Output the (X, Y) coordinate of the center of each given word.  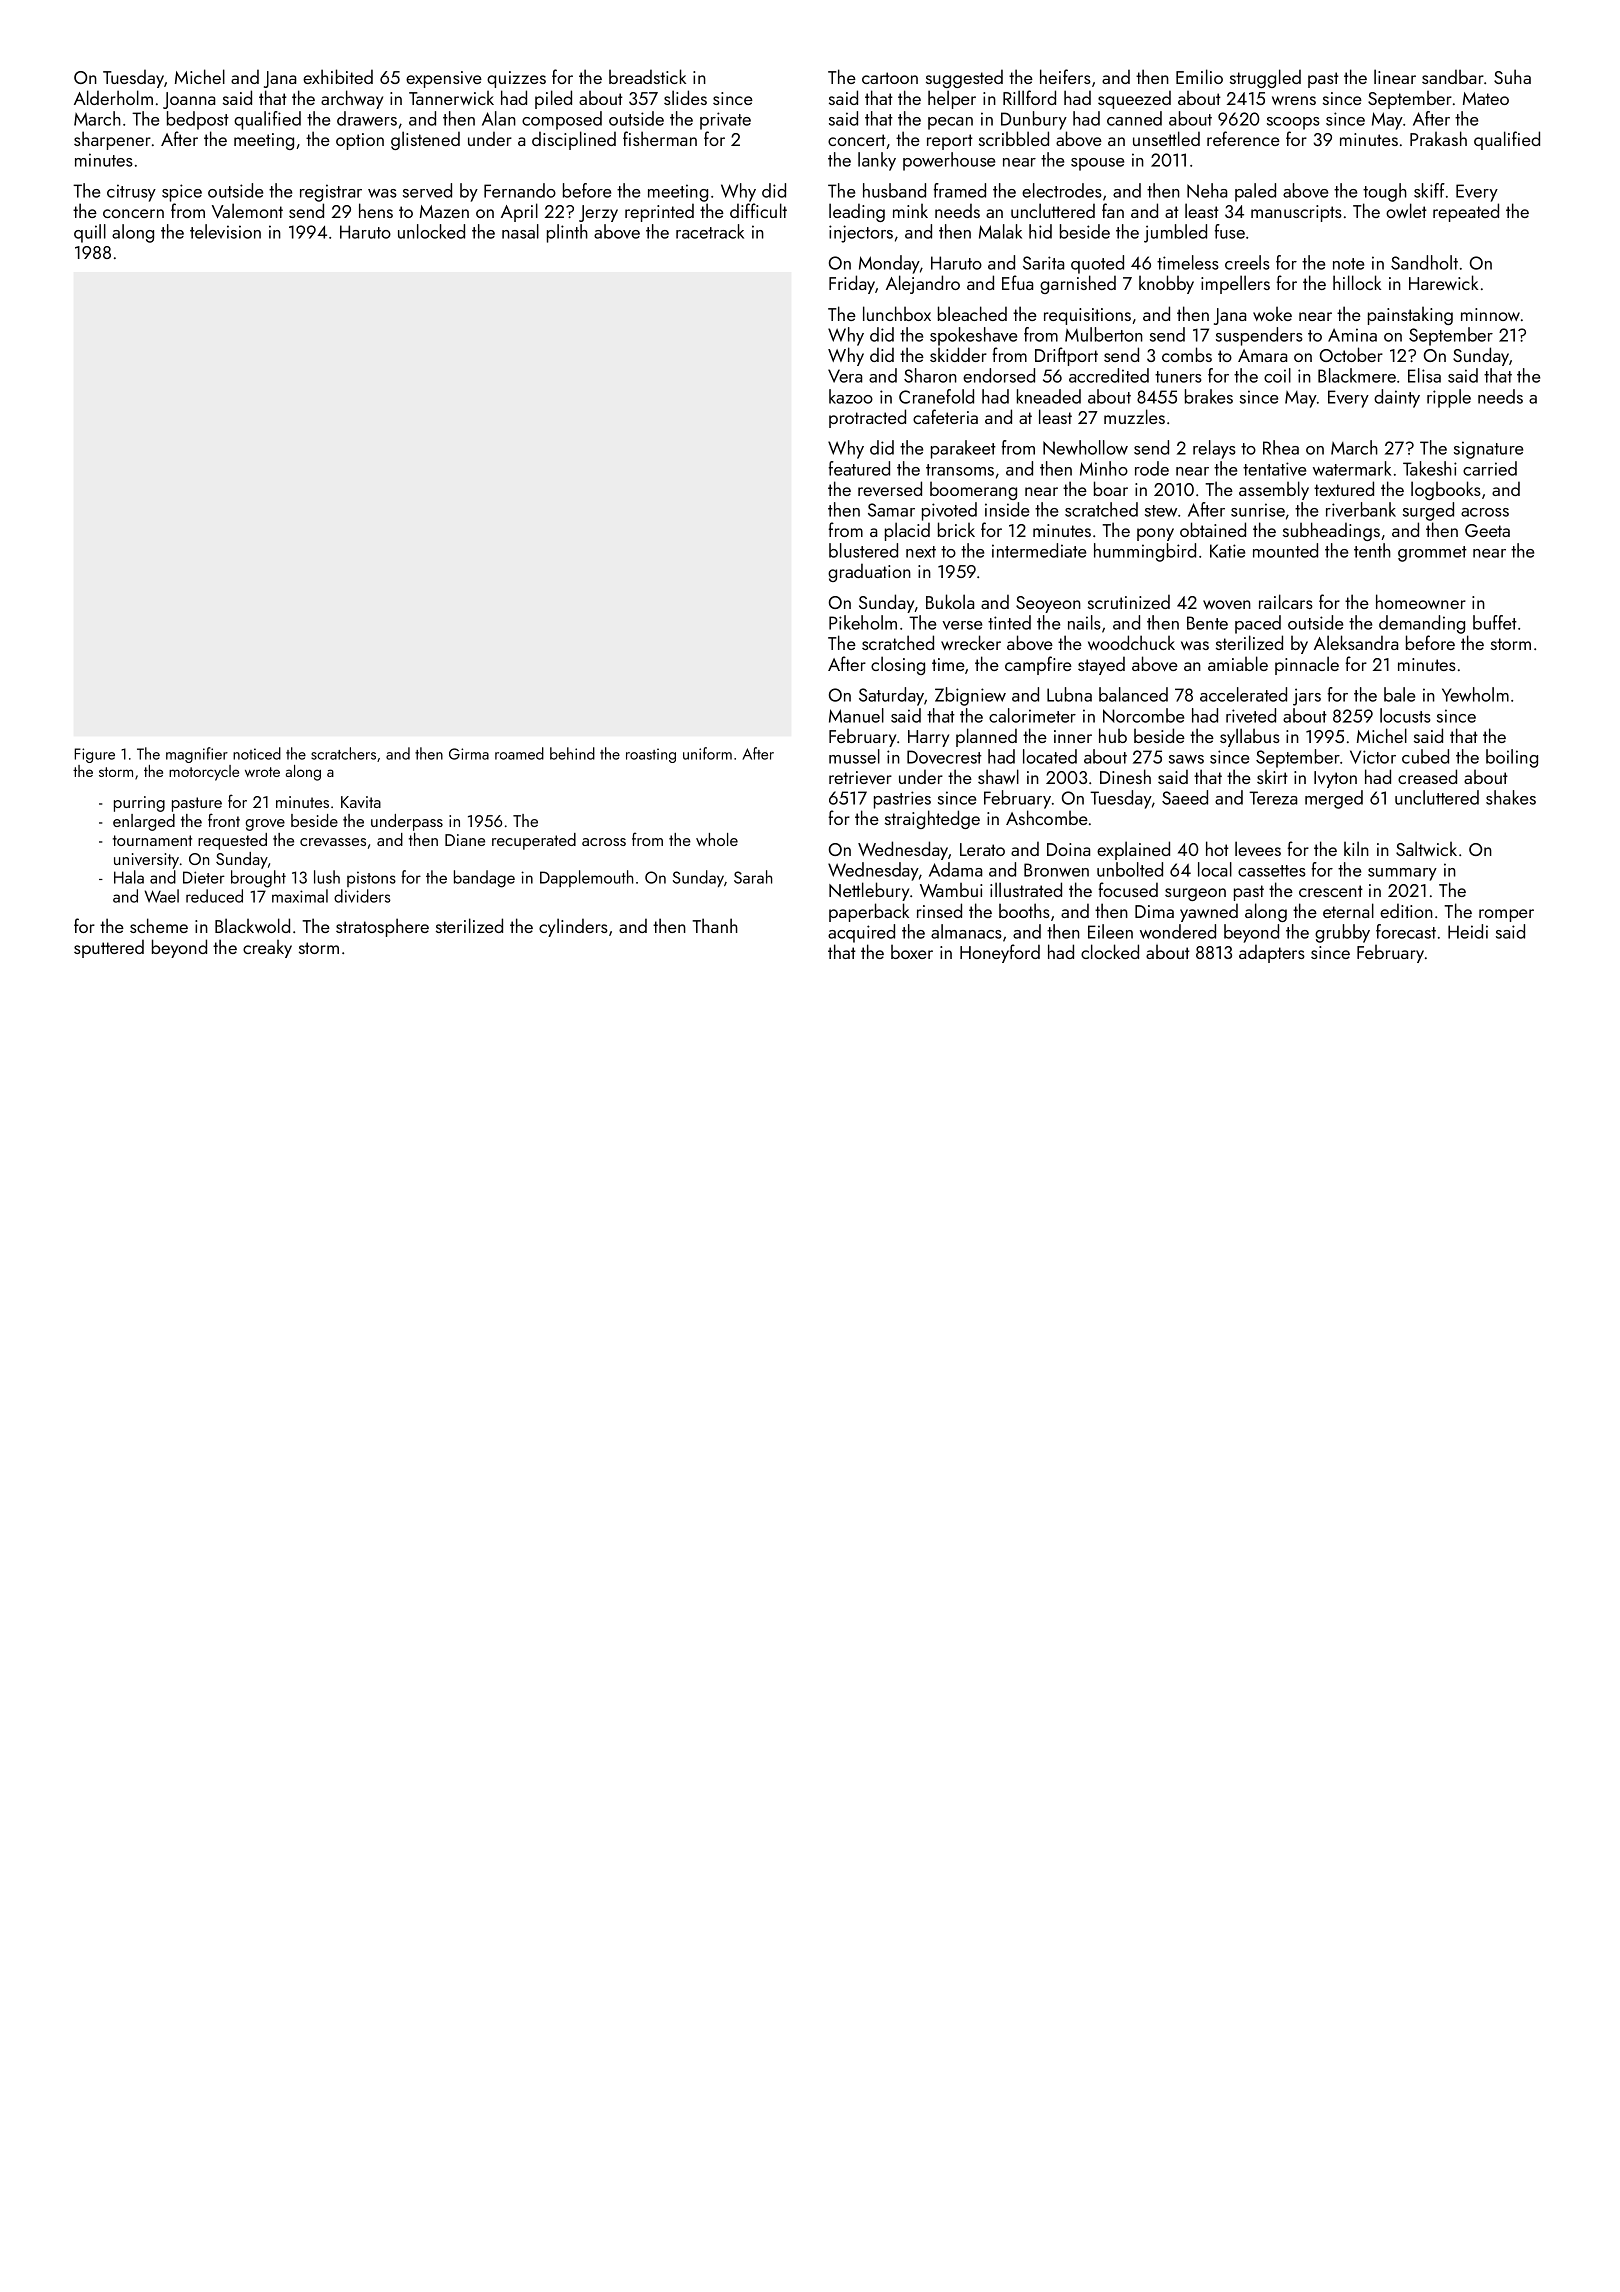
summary (1402, 874)
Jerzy (598, 213)
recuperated (534, 841)
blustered (863, 550)
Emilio (1199, 76)
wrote (262, 772)
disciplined (574, 140)
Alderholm (113, 97)
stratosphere (382, 927)
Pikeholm (863, 622)
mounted (1285, 550)
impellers (1235, 284)
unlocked (431, 231)
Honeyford (1000, 953)
